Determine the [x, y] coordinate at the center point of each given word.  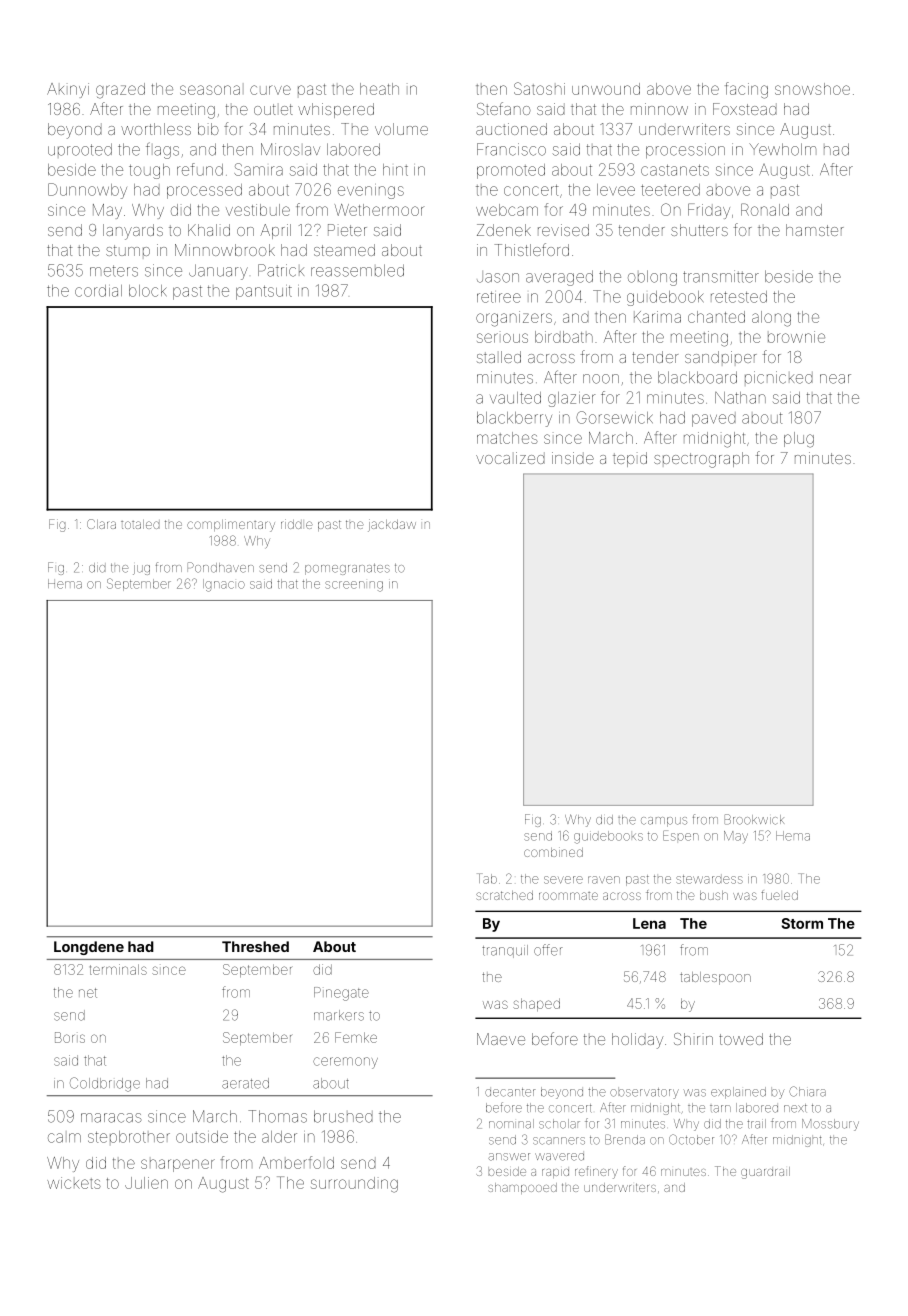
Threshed [255, 946]
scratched [504, 895]
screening [354, 586]
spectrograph [701, 460]
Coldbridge [105, 1084]
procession [685, 150]
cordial [98, 291]
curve [270, 90]
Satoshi [539, 88]
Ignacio [224, 585]
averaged [559, 278]
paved [714, 419]
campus [664, 822]
